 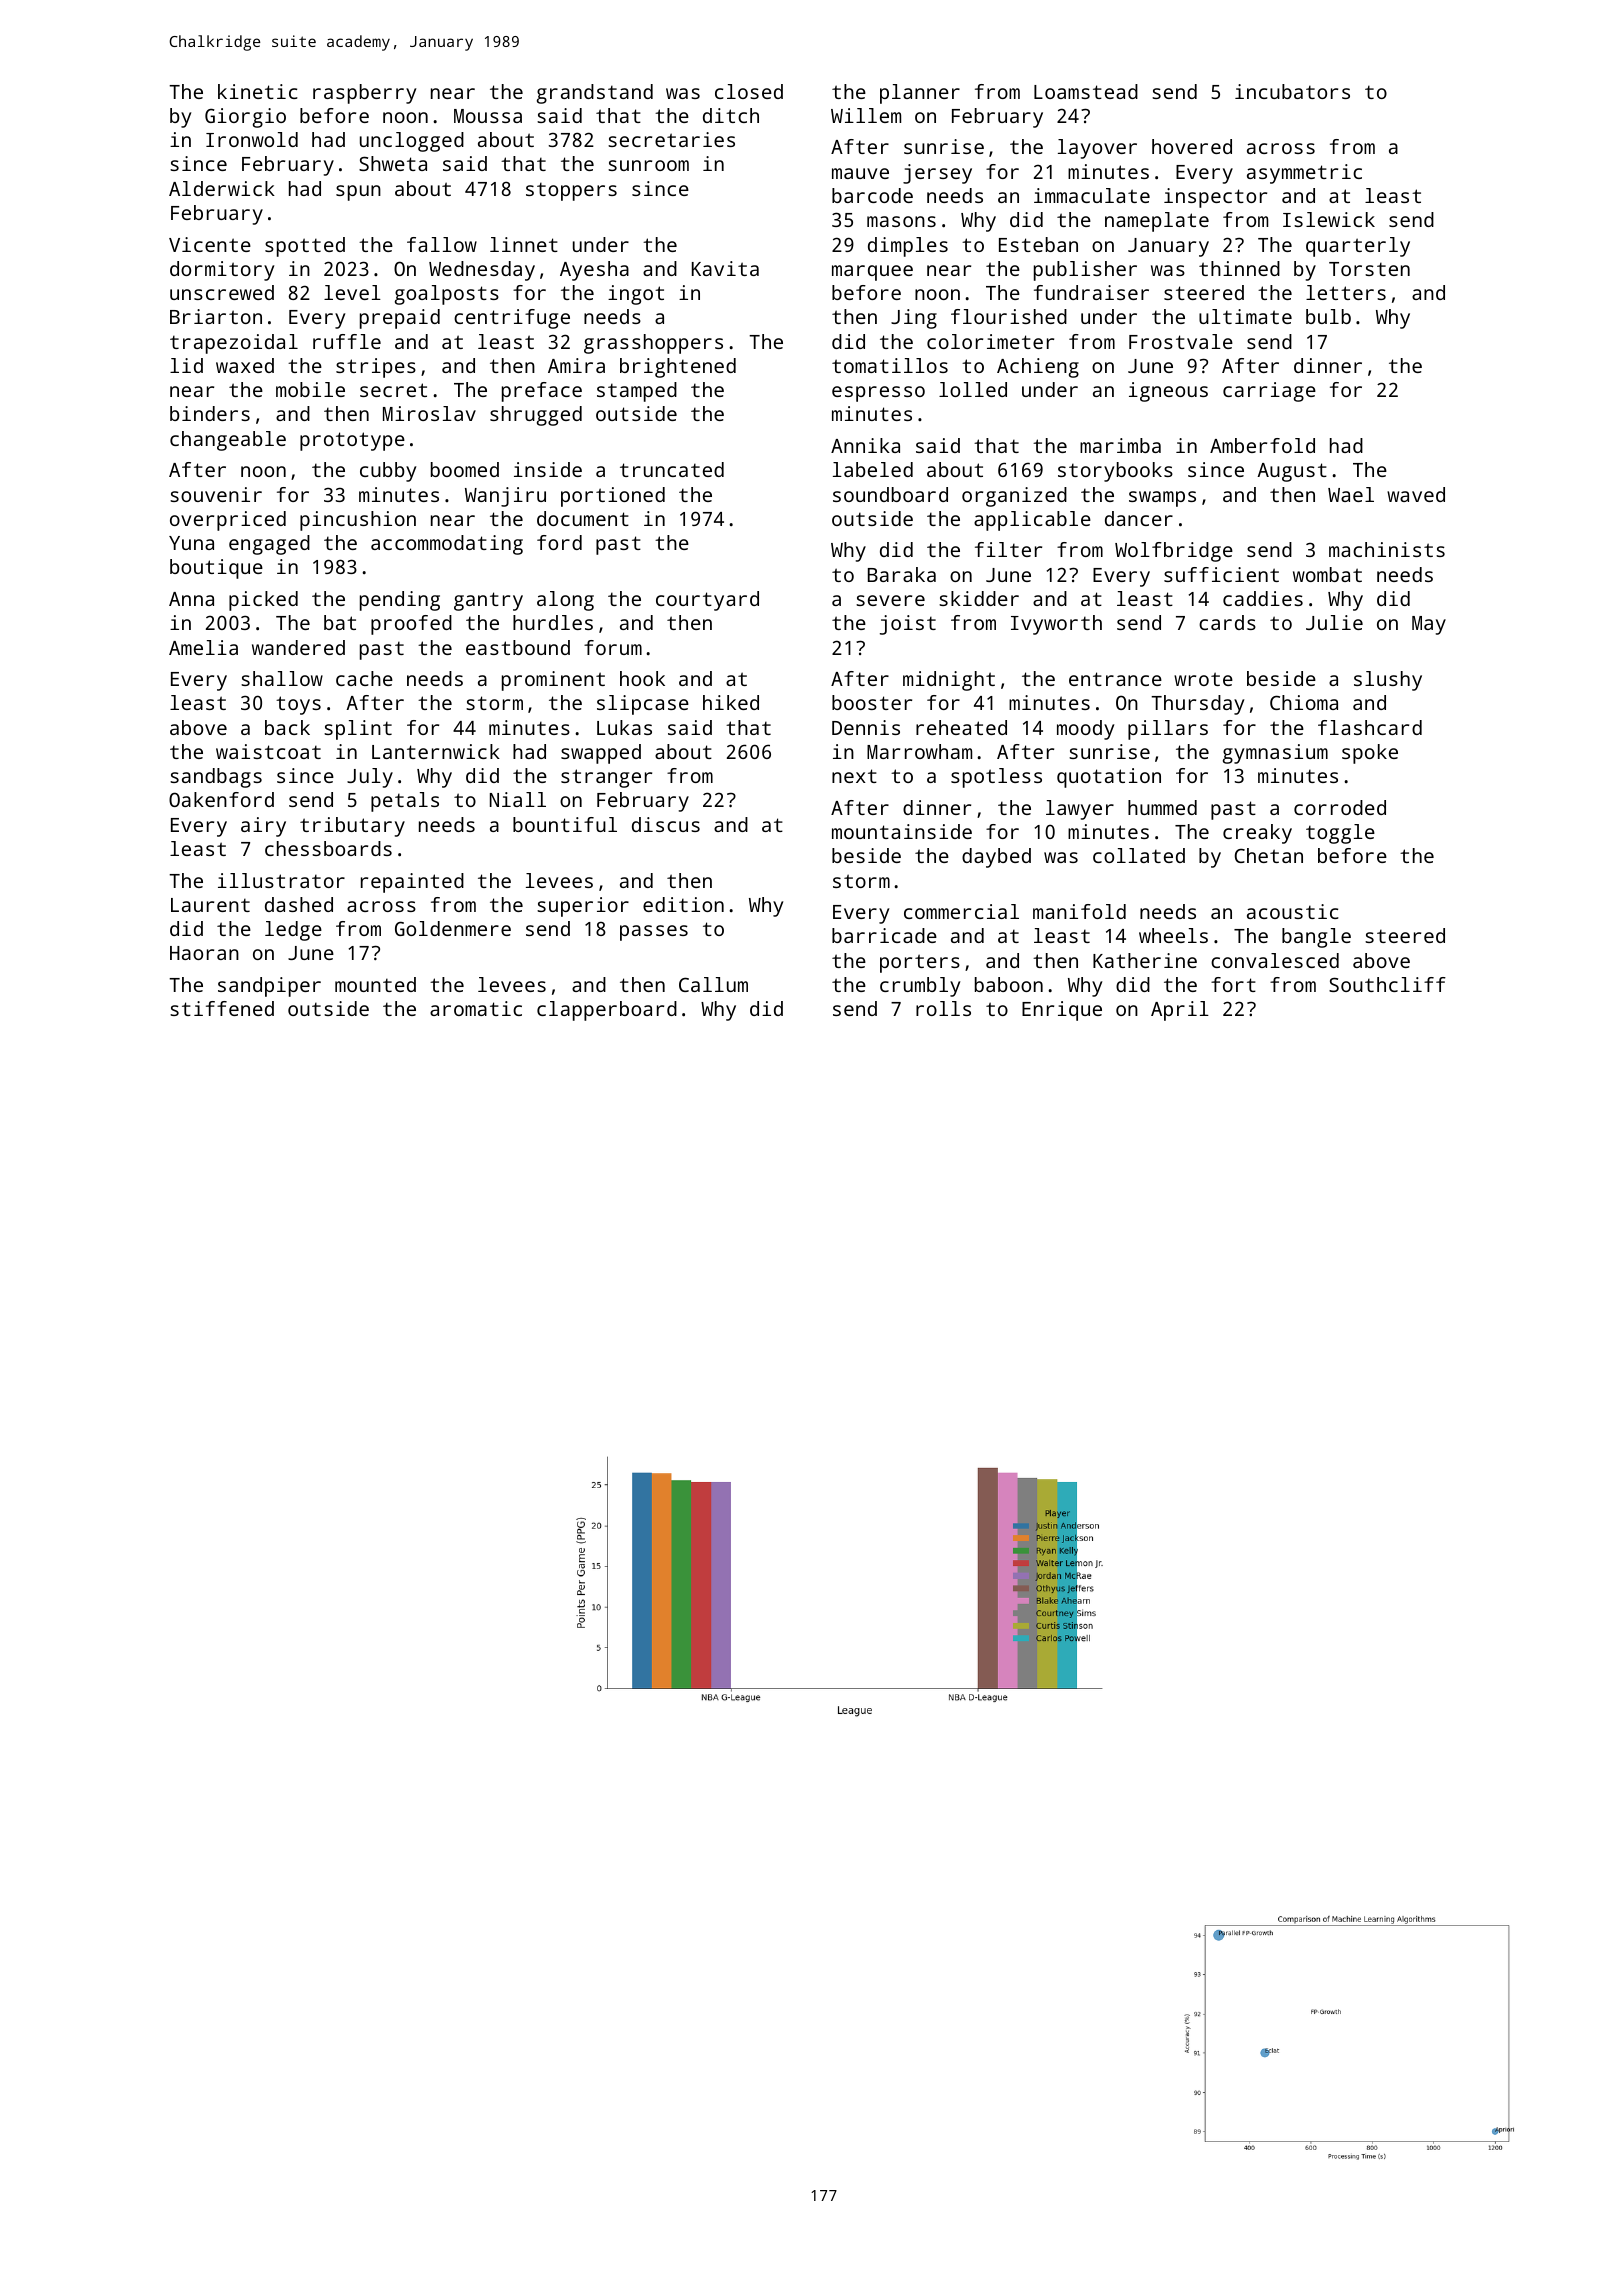 What do you see at coordinates (191, 599) in the screenshot?
I see `Anna` at bounding box center [191, 599].
